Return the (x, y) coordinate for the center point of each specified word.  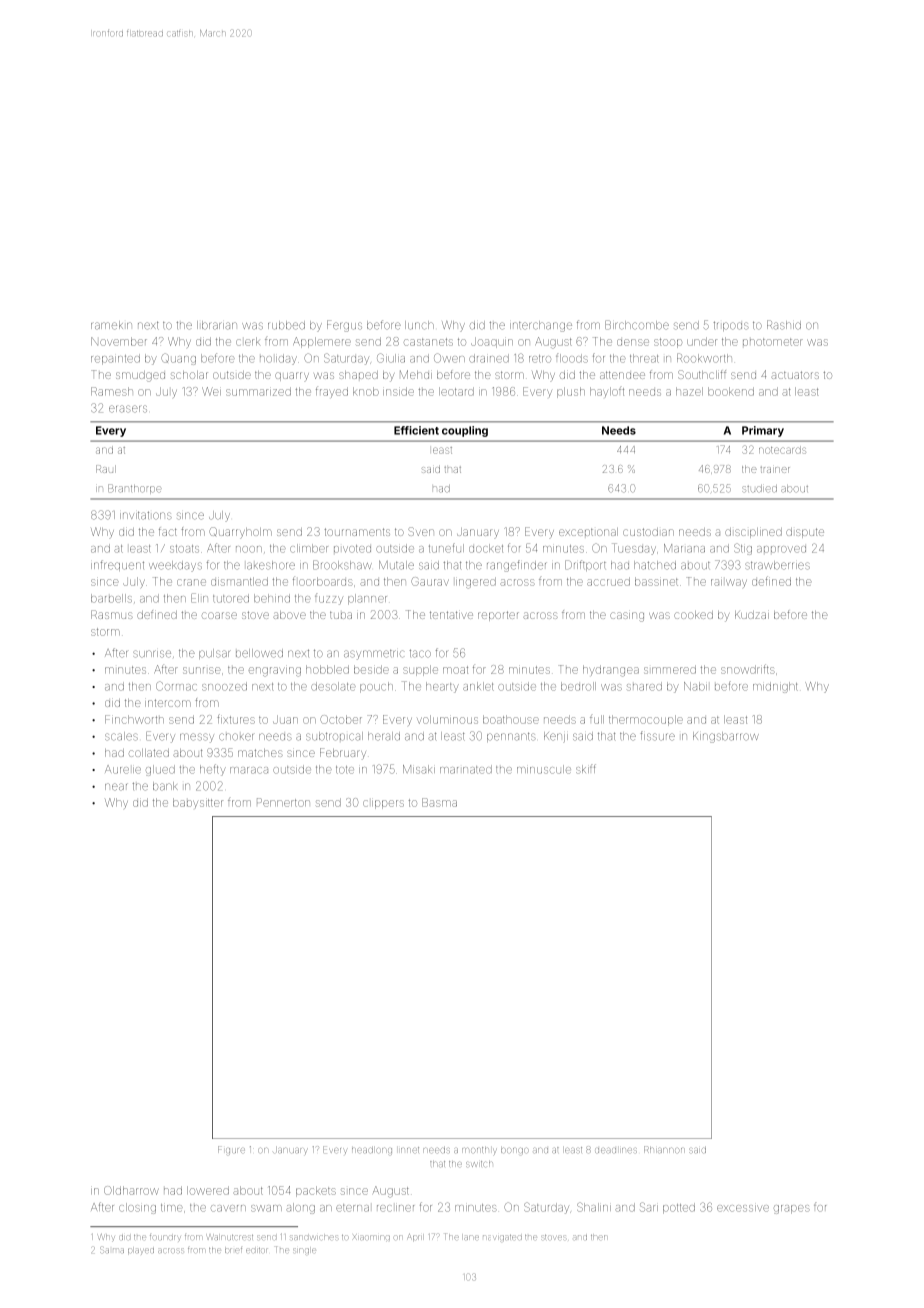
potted (679, 1208)
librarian (217, 325)
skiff (586, 769)
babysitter (198, 803)
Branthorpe (135, 489)
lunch (419, 325)
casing (627, 617)
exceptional (588, 532)
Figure (231, 1150)
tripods (731, 326)
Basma (439, 802)
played (141, 1251)
